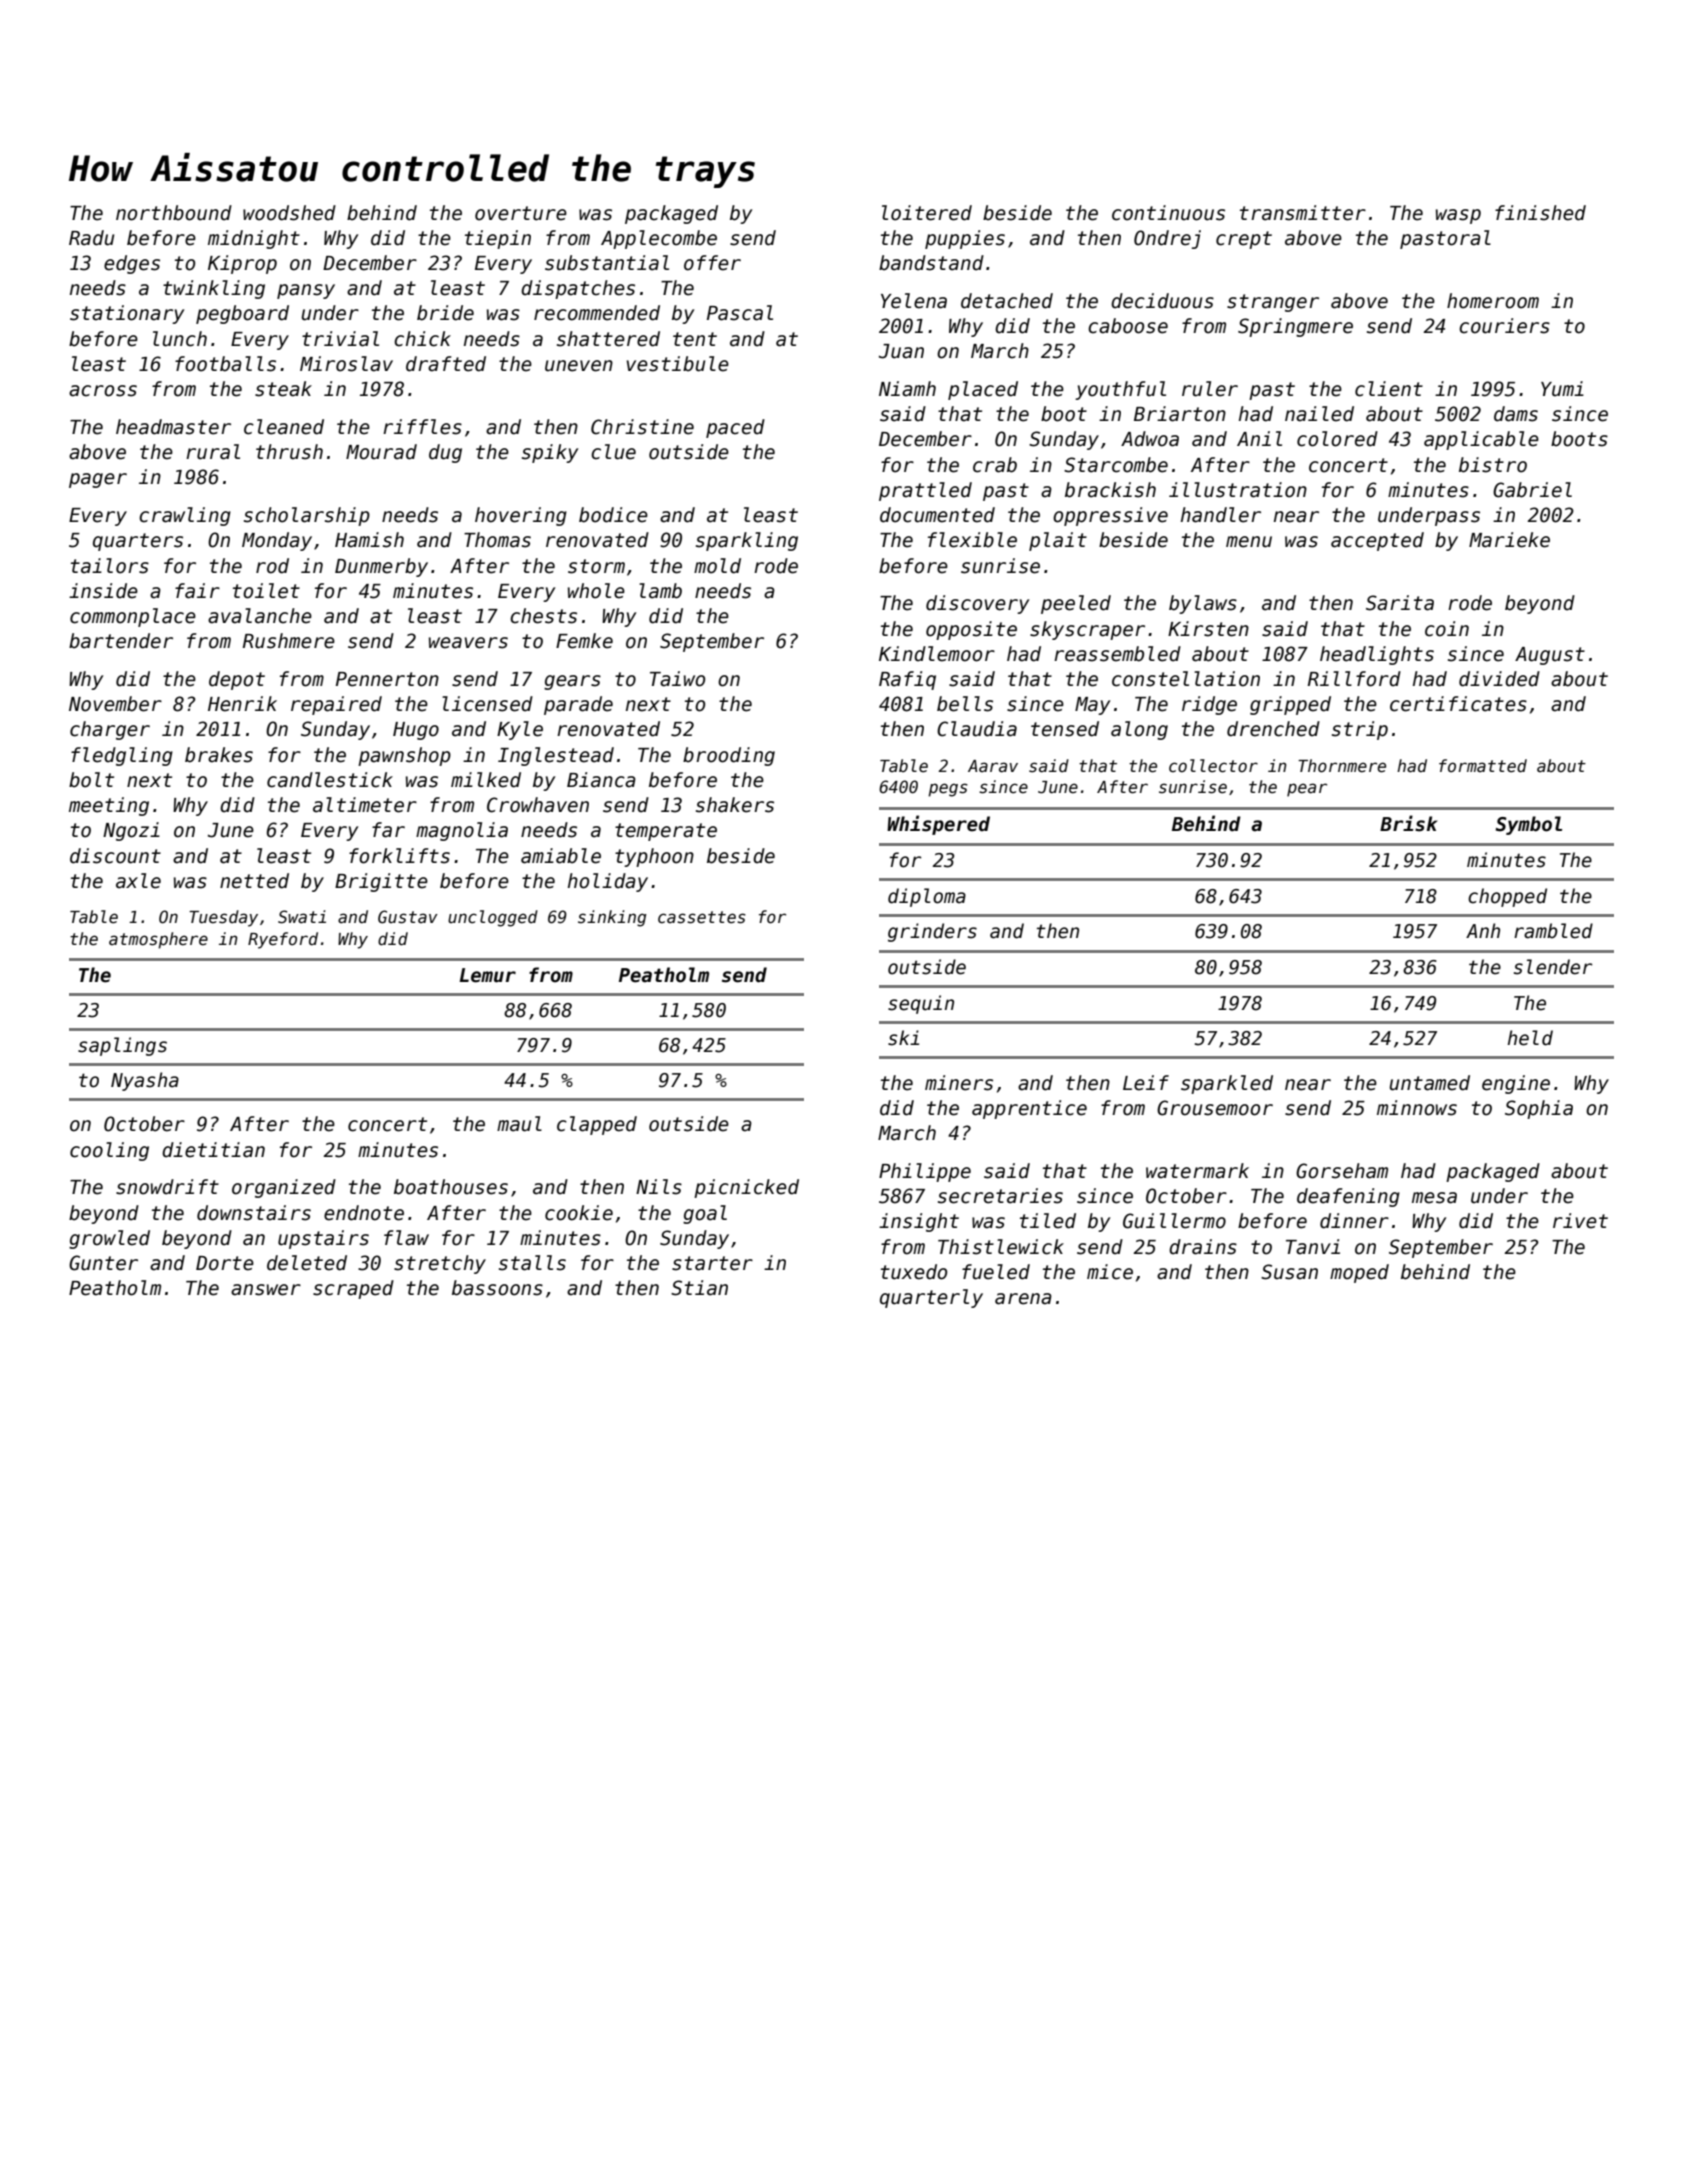 This document has width=1683, height=2178. Describe the element at coordinates (901, 351) in the document. I see `Juan` at that location.
